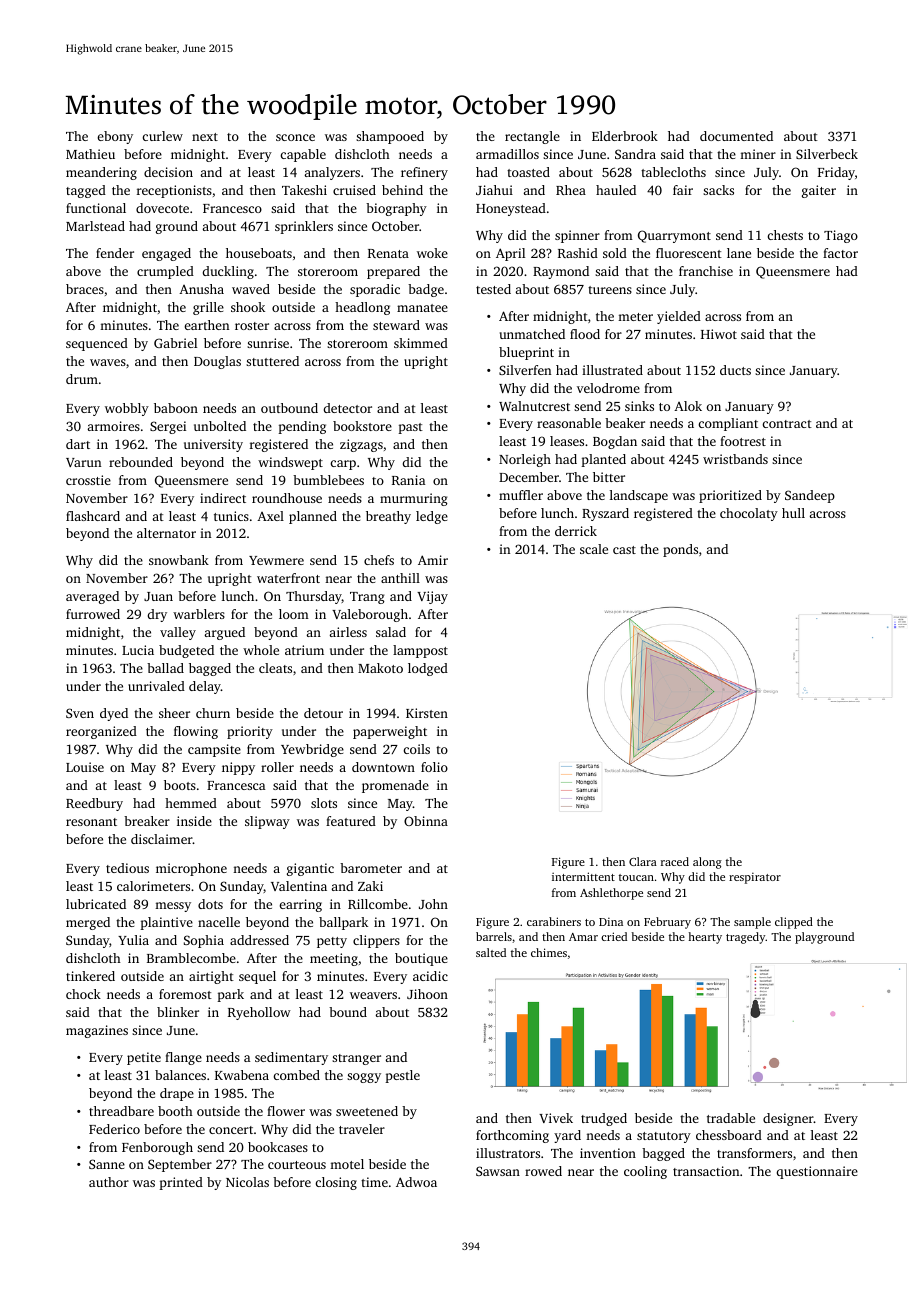  What do you see at coordinates (680, 550) in the image?
I see `ponds` at bounding box center [680, 550].
